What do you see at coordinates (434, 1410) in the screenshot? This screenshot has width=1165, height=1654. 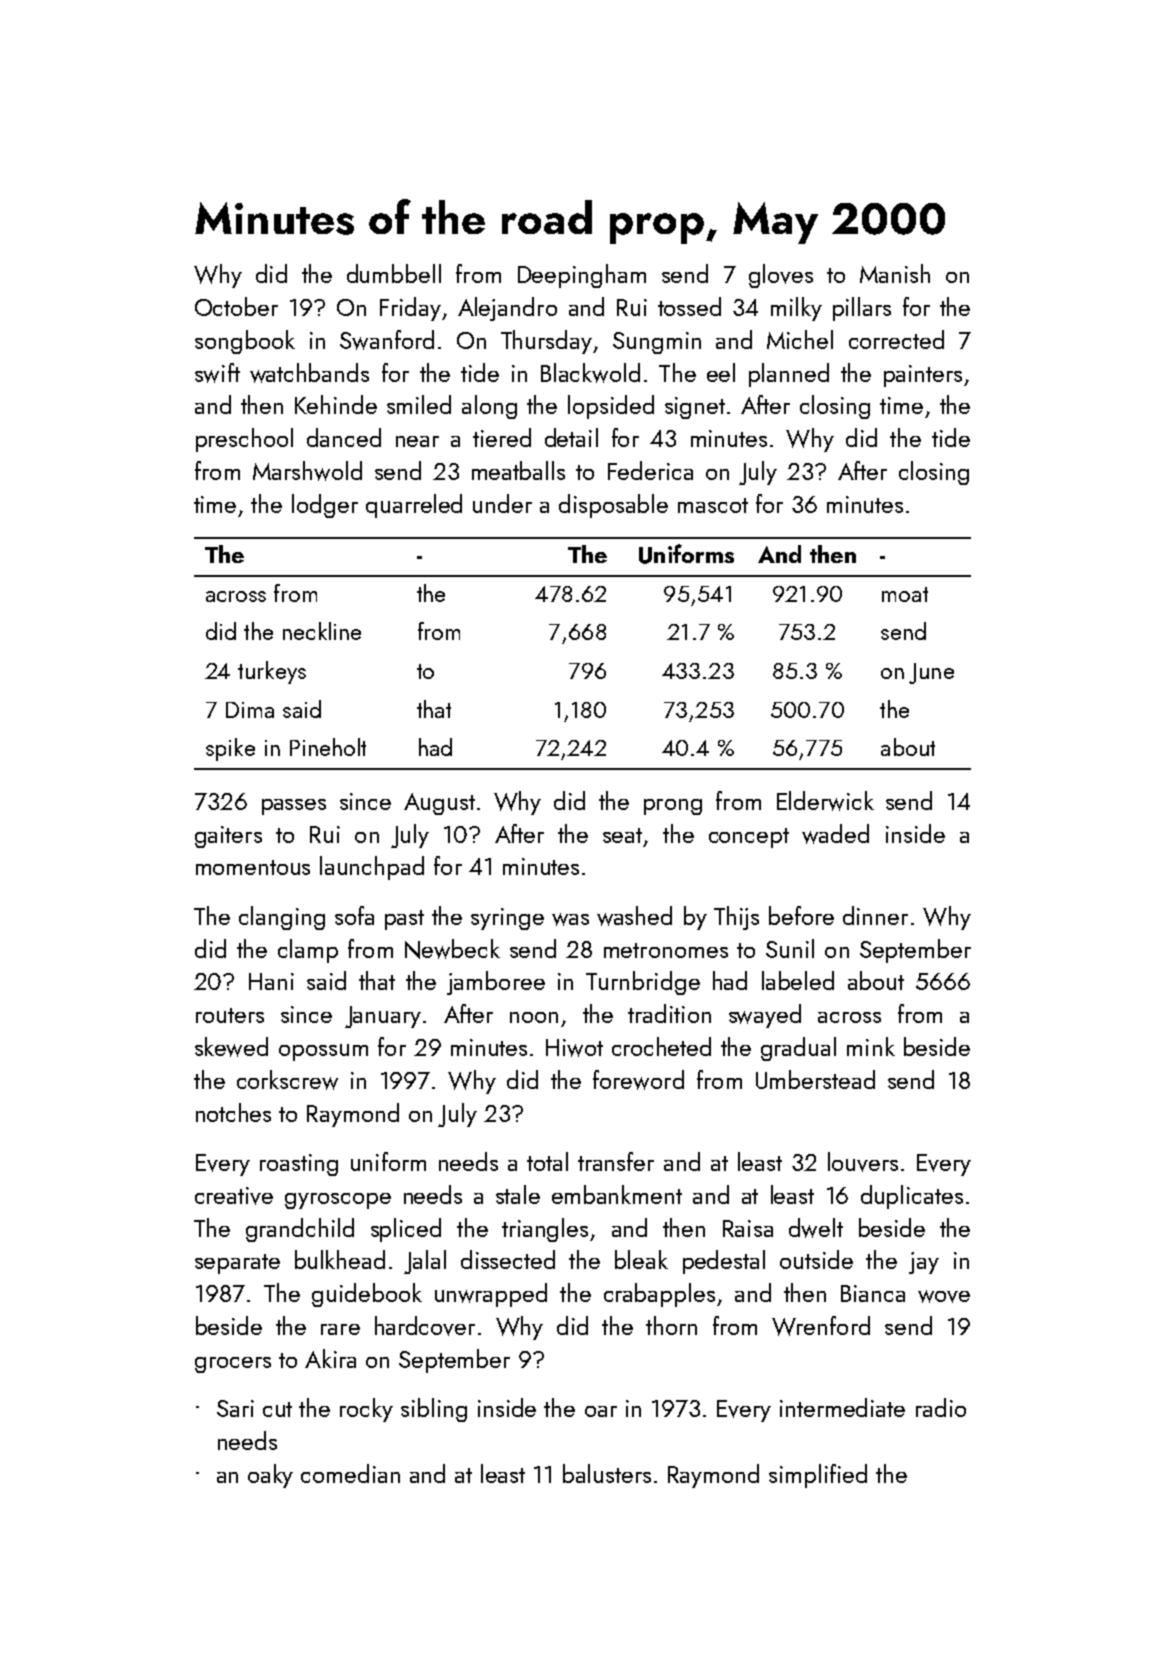 I see `sibling` at bounding box center [434, 1410].
